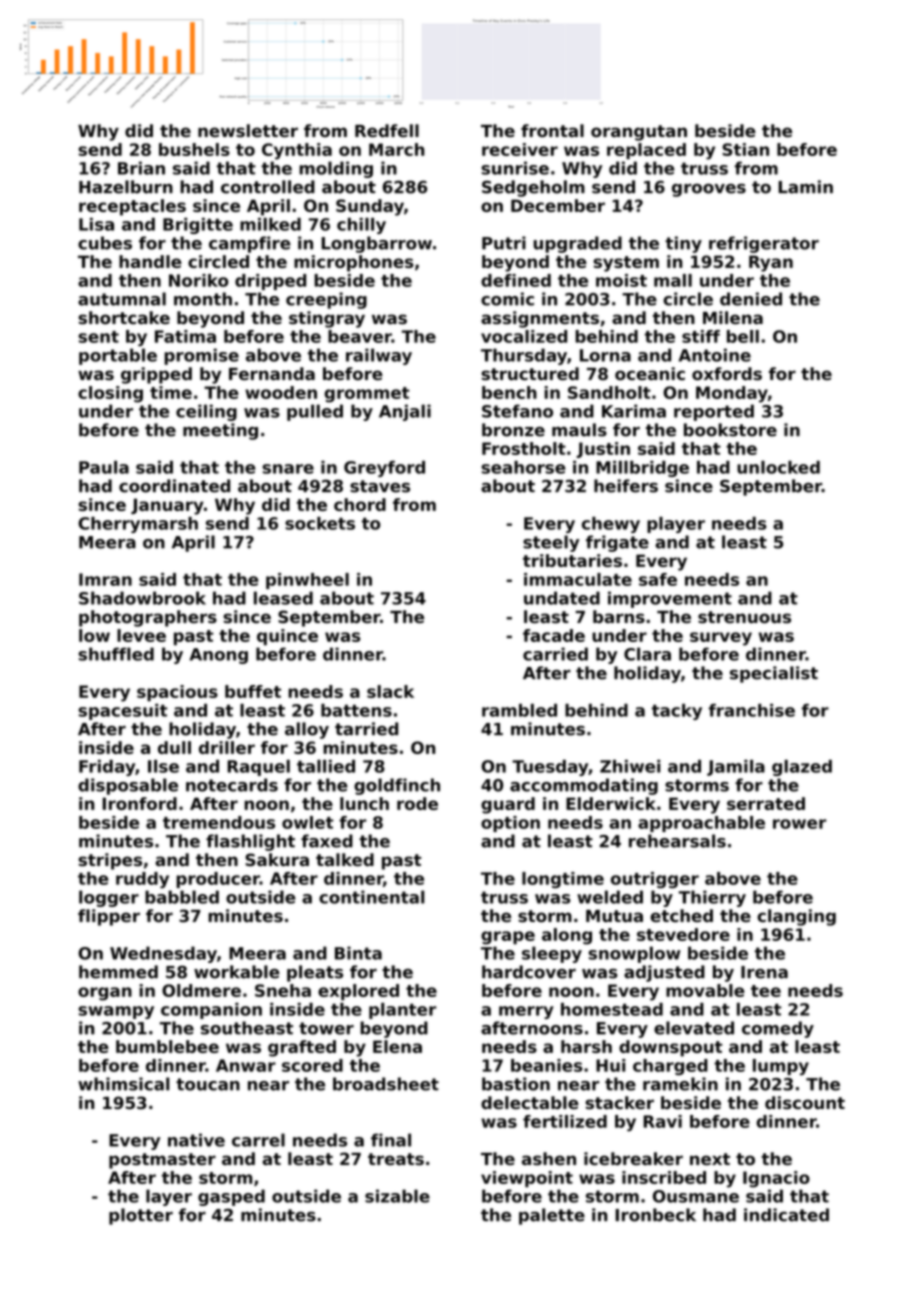 The height and width of the page is (1314, 924). What do you see at coordinates (384, 469) in the page?
I see `Greyford` at bounding box center [384, 469].
